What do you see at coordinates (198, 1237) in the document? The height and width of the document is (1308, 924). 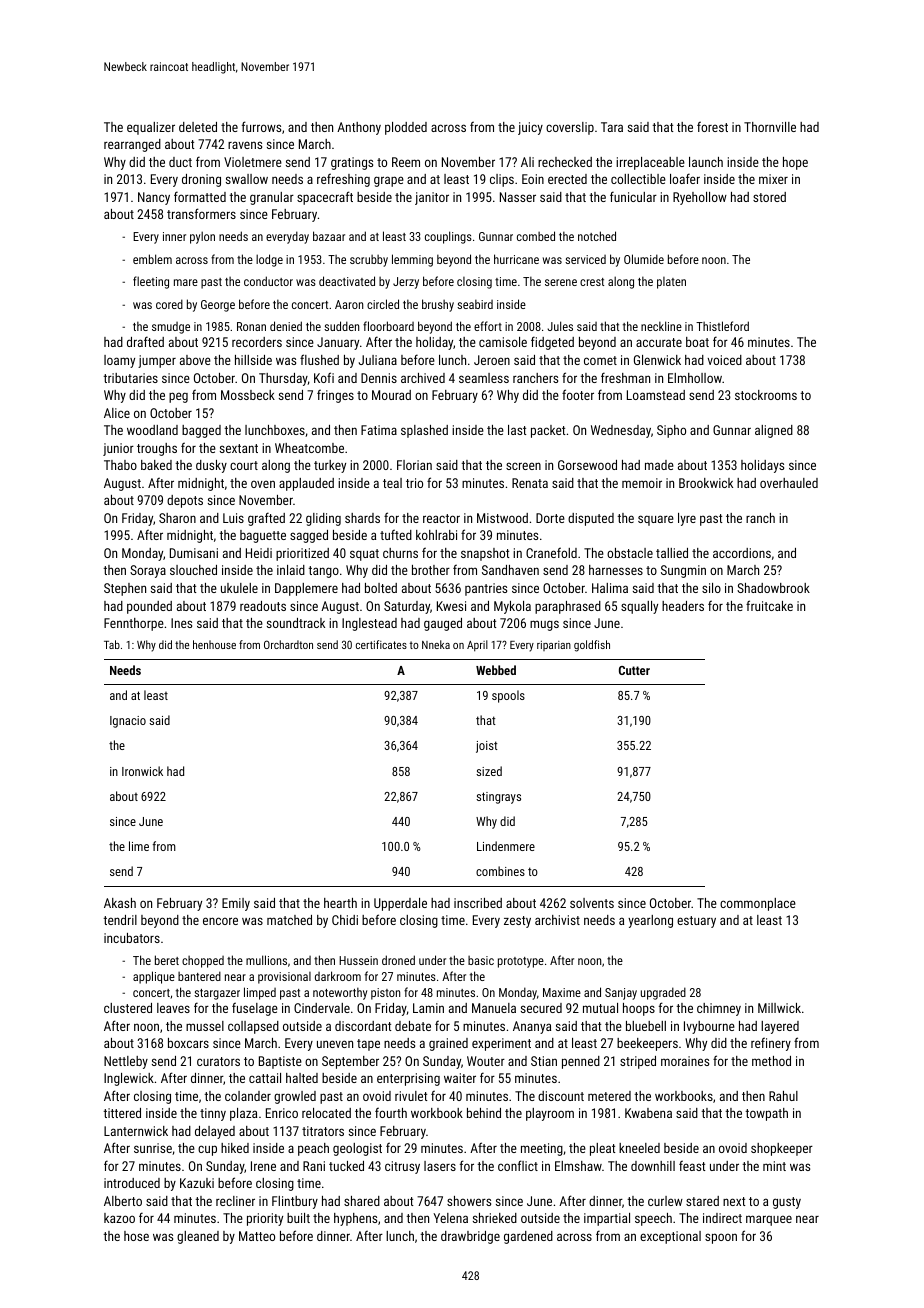 I see `gleaned` at bounding box center [198, 1237].
